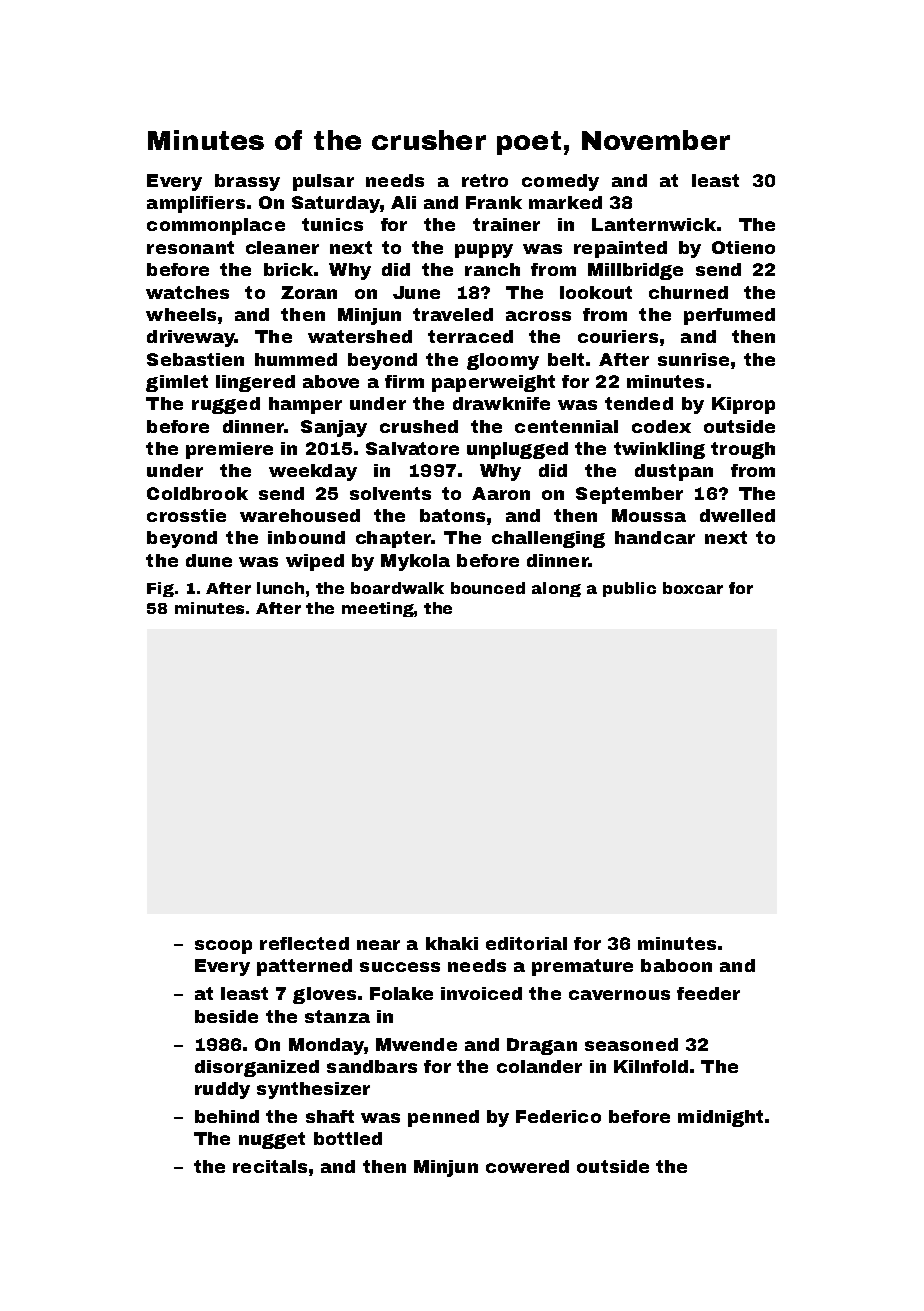  I want to click on premature, so click(582, 967).
